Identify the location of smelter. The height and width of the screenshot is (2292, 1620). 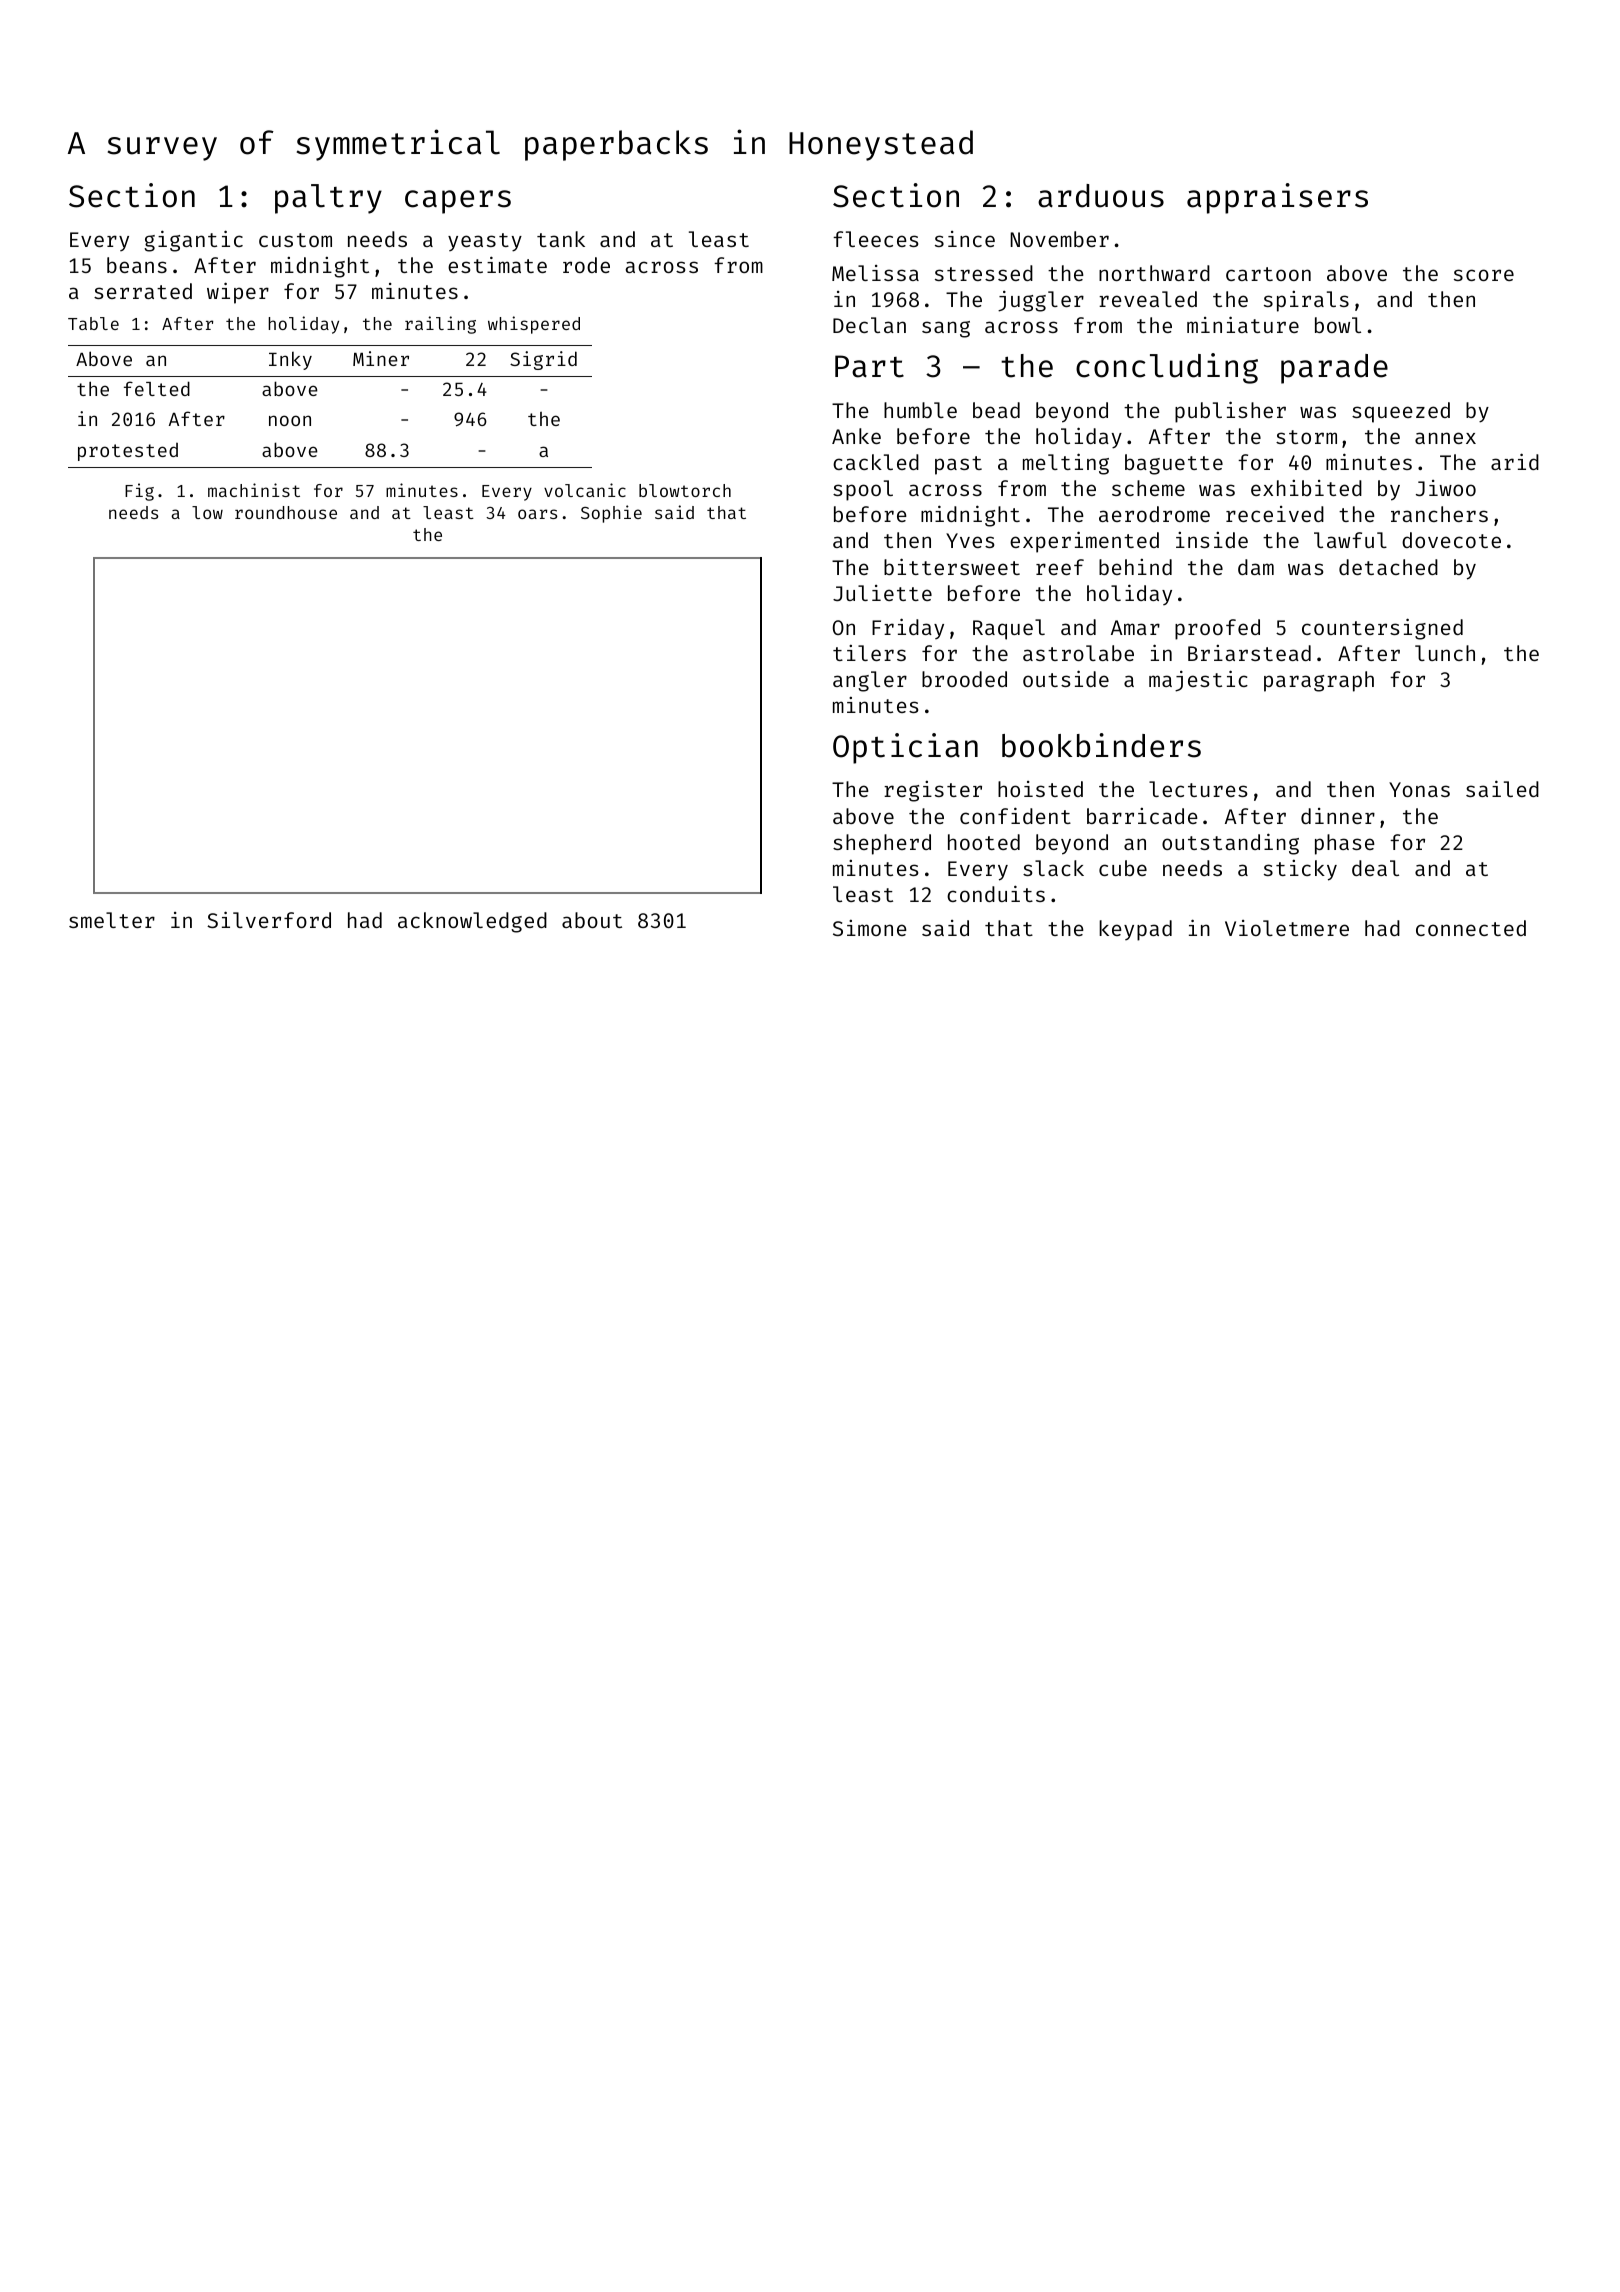
(112, 920).
